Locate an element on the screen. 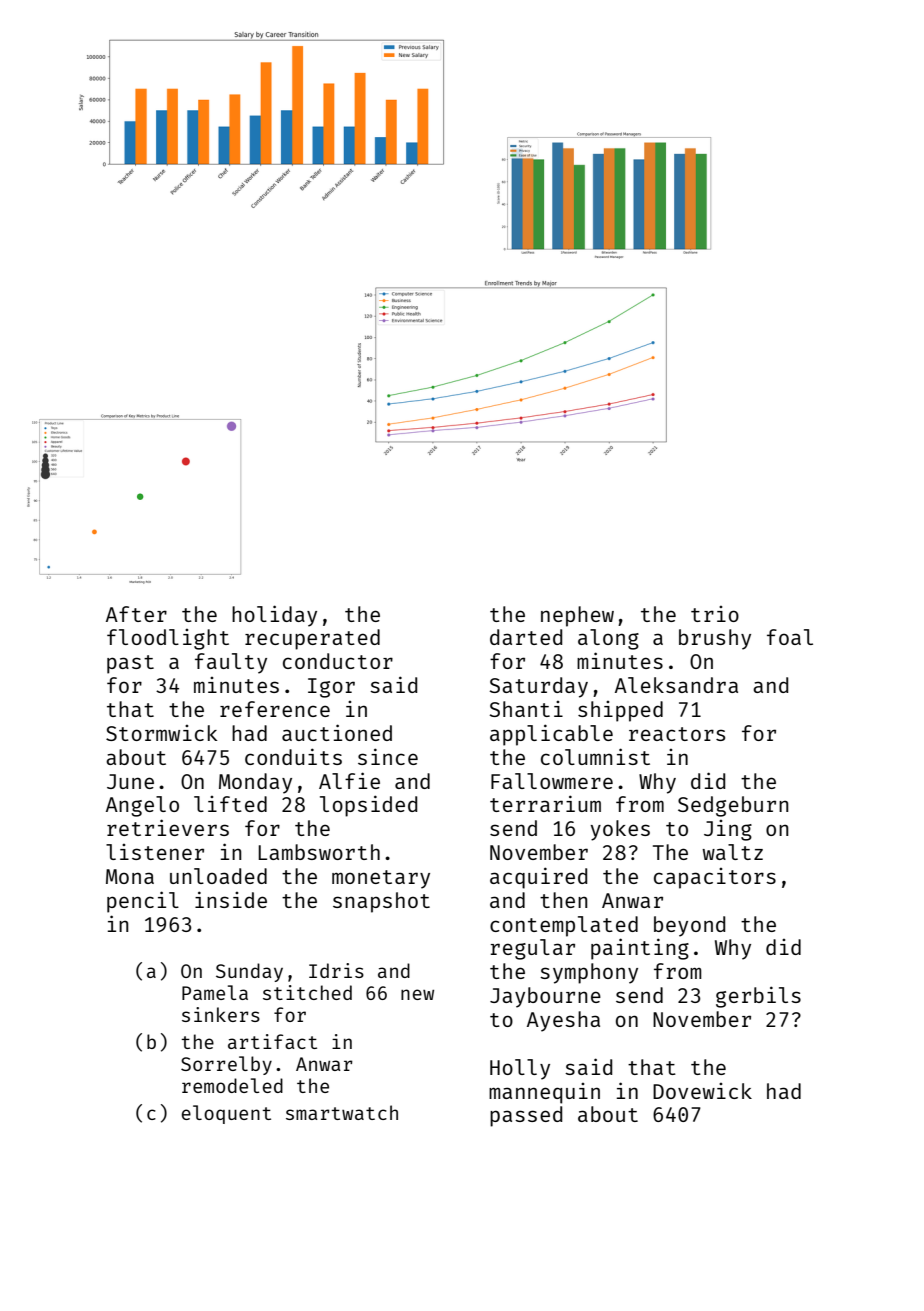 The width and height of the screenshot is (924, 1311). lifted is located at coordinates (230, 804).
